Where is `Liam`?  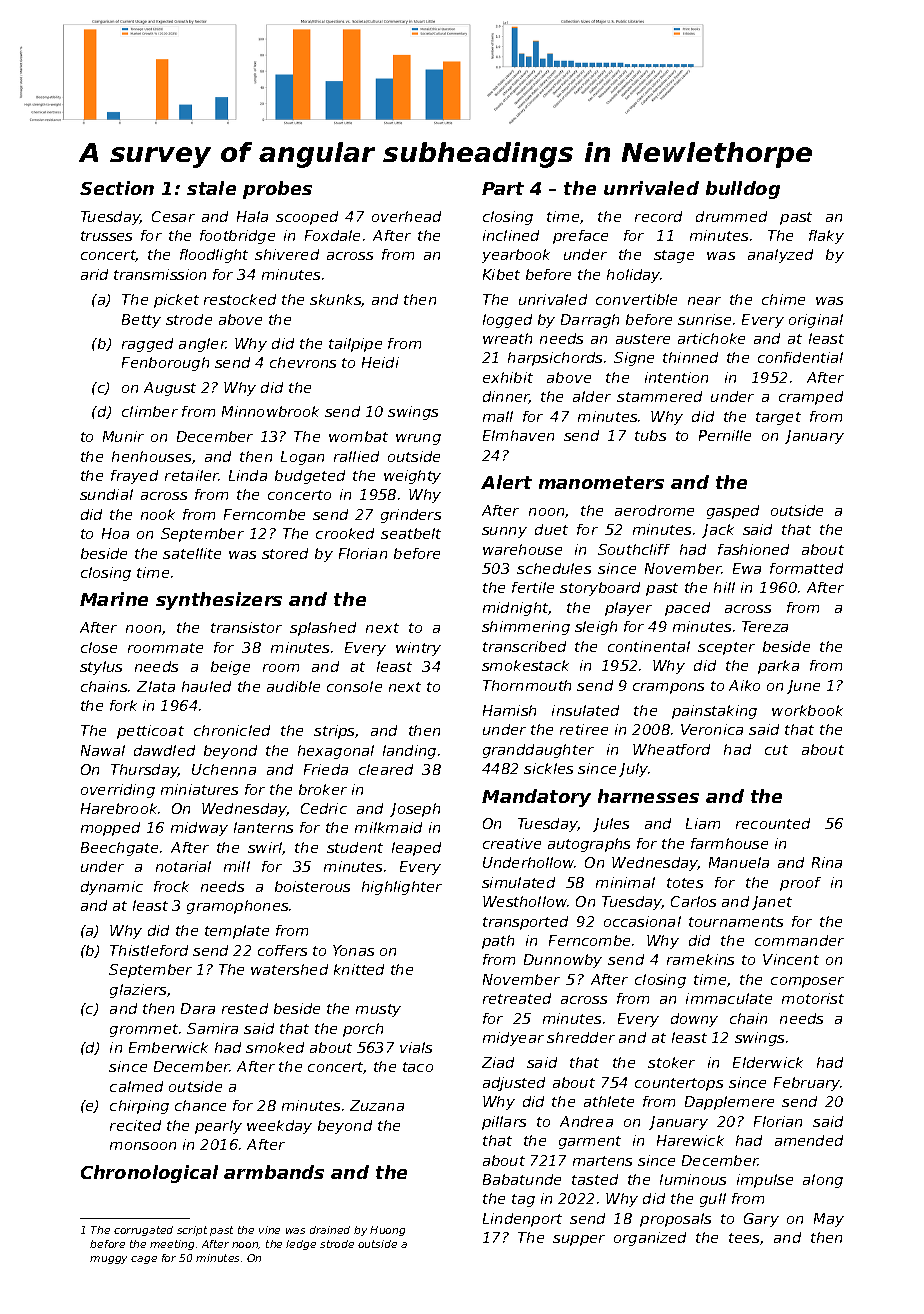 Liam is located at coordinates (703, 823).
